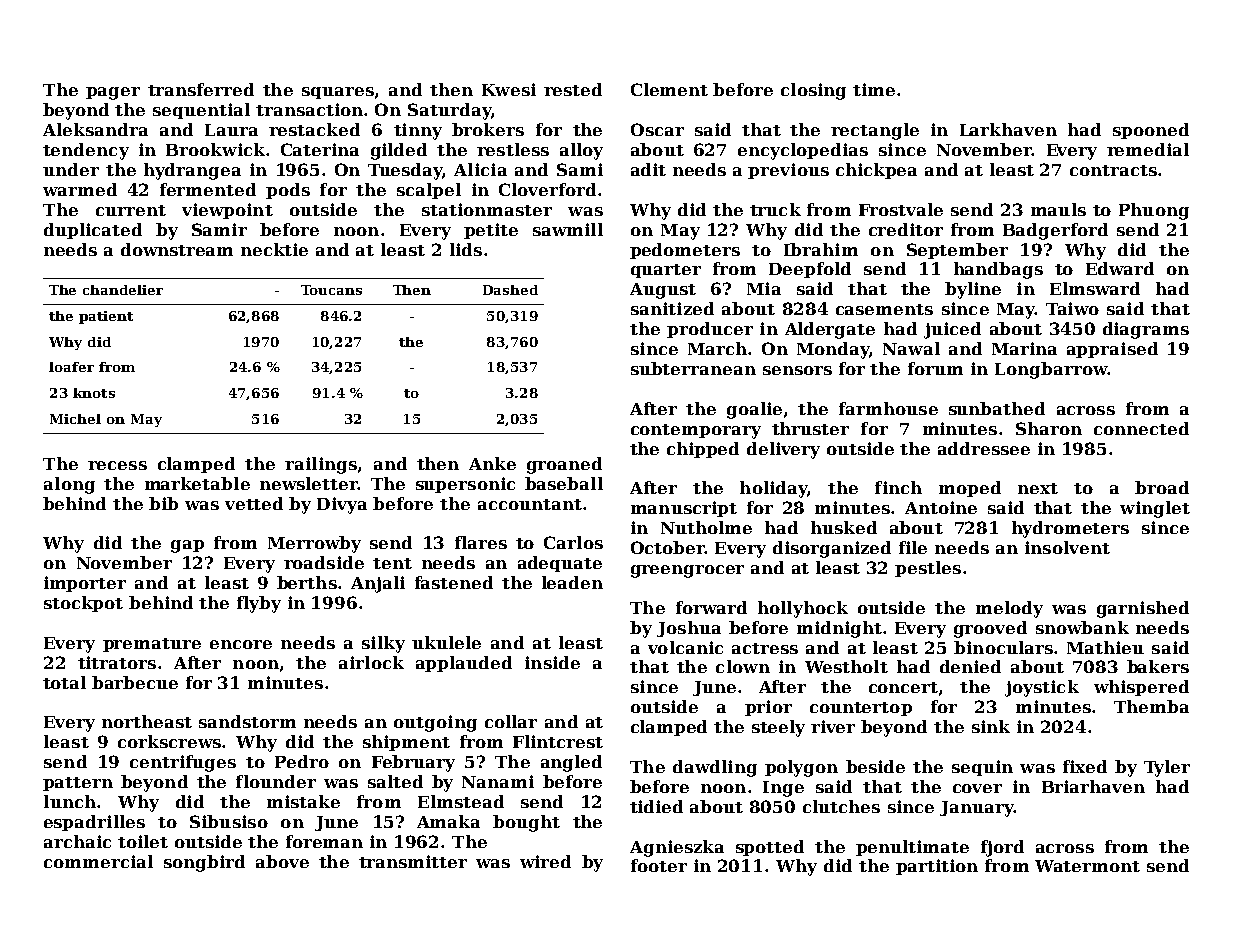 The height and width of the image is (952, 1233). Describe the element at coordinates (874, 89) in the image. I see `time` at that location.
